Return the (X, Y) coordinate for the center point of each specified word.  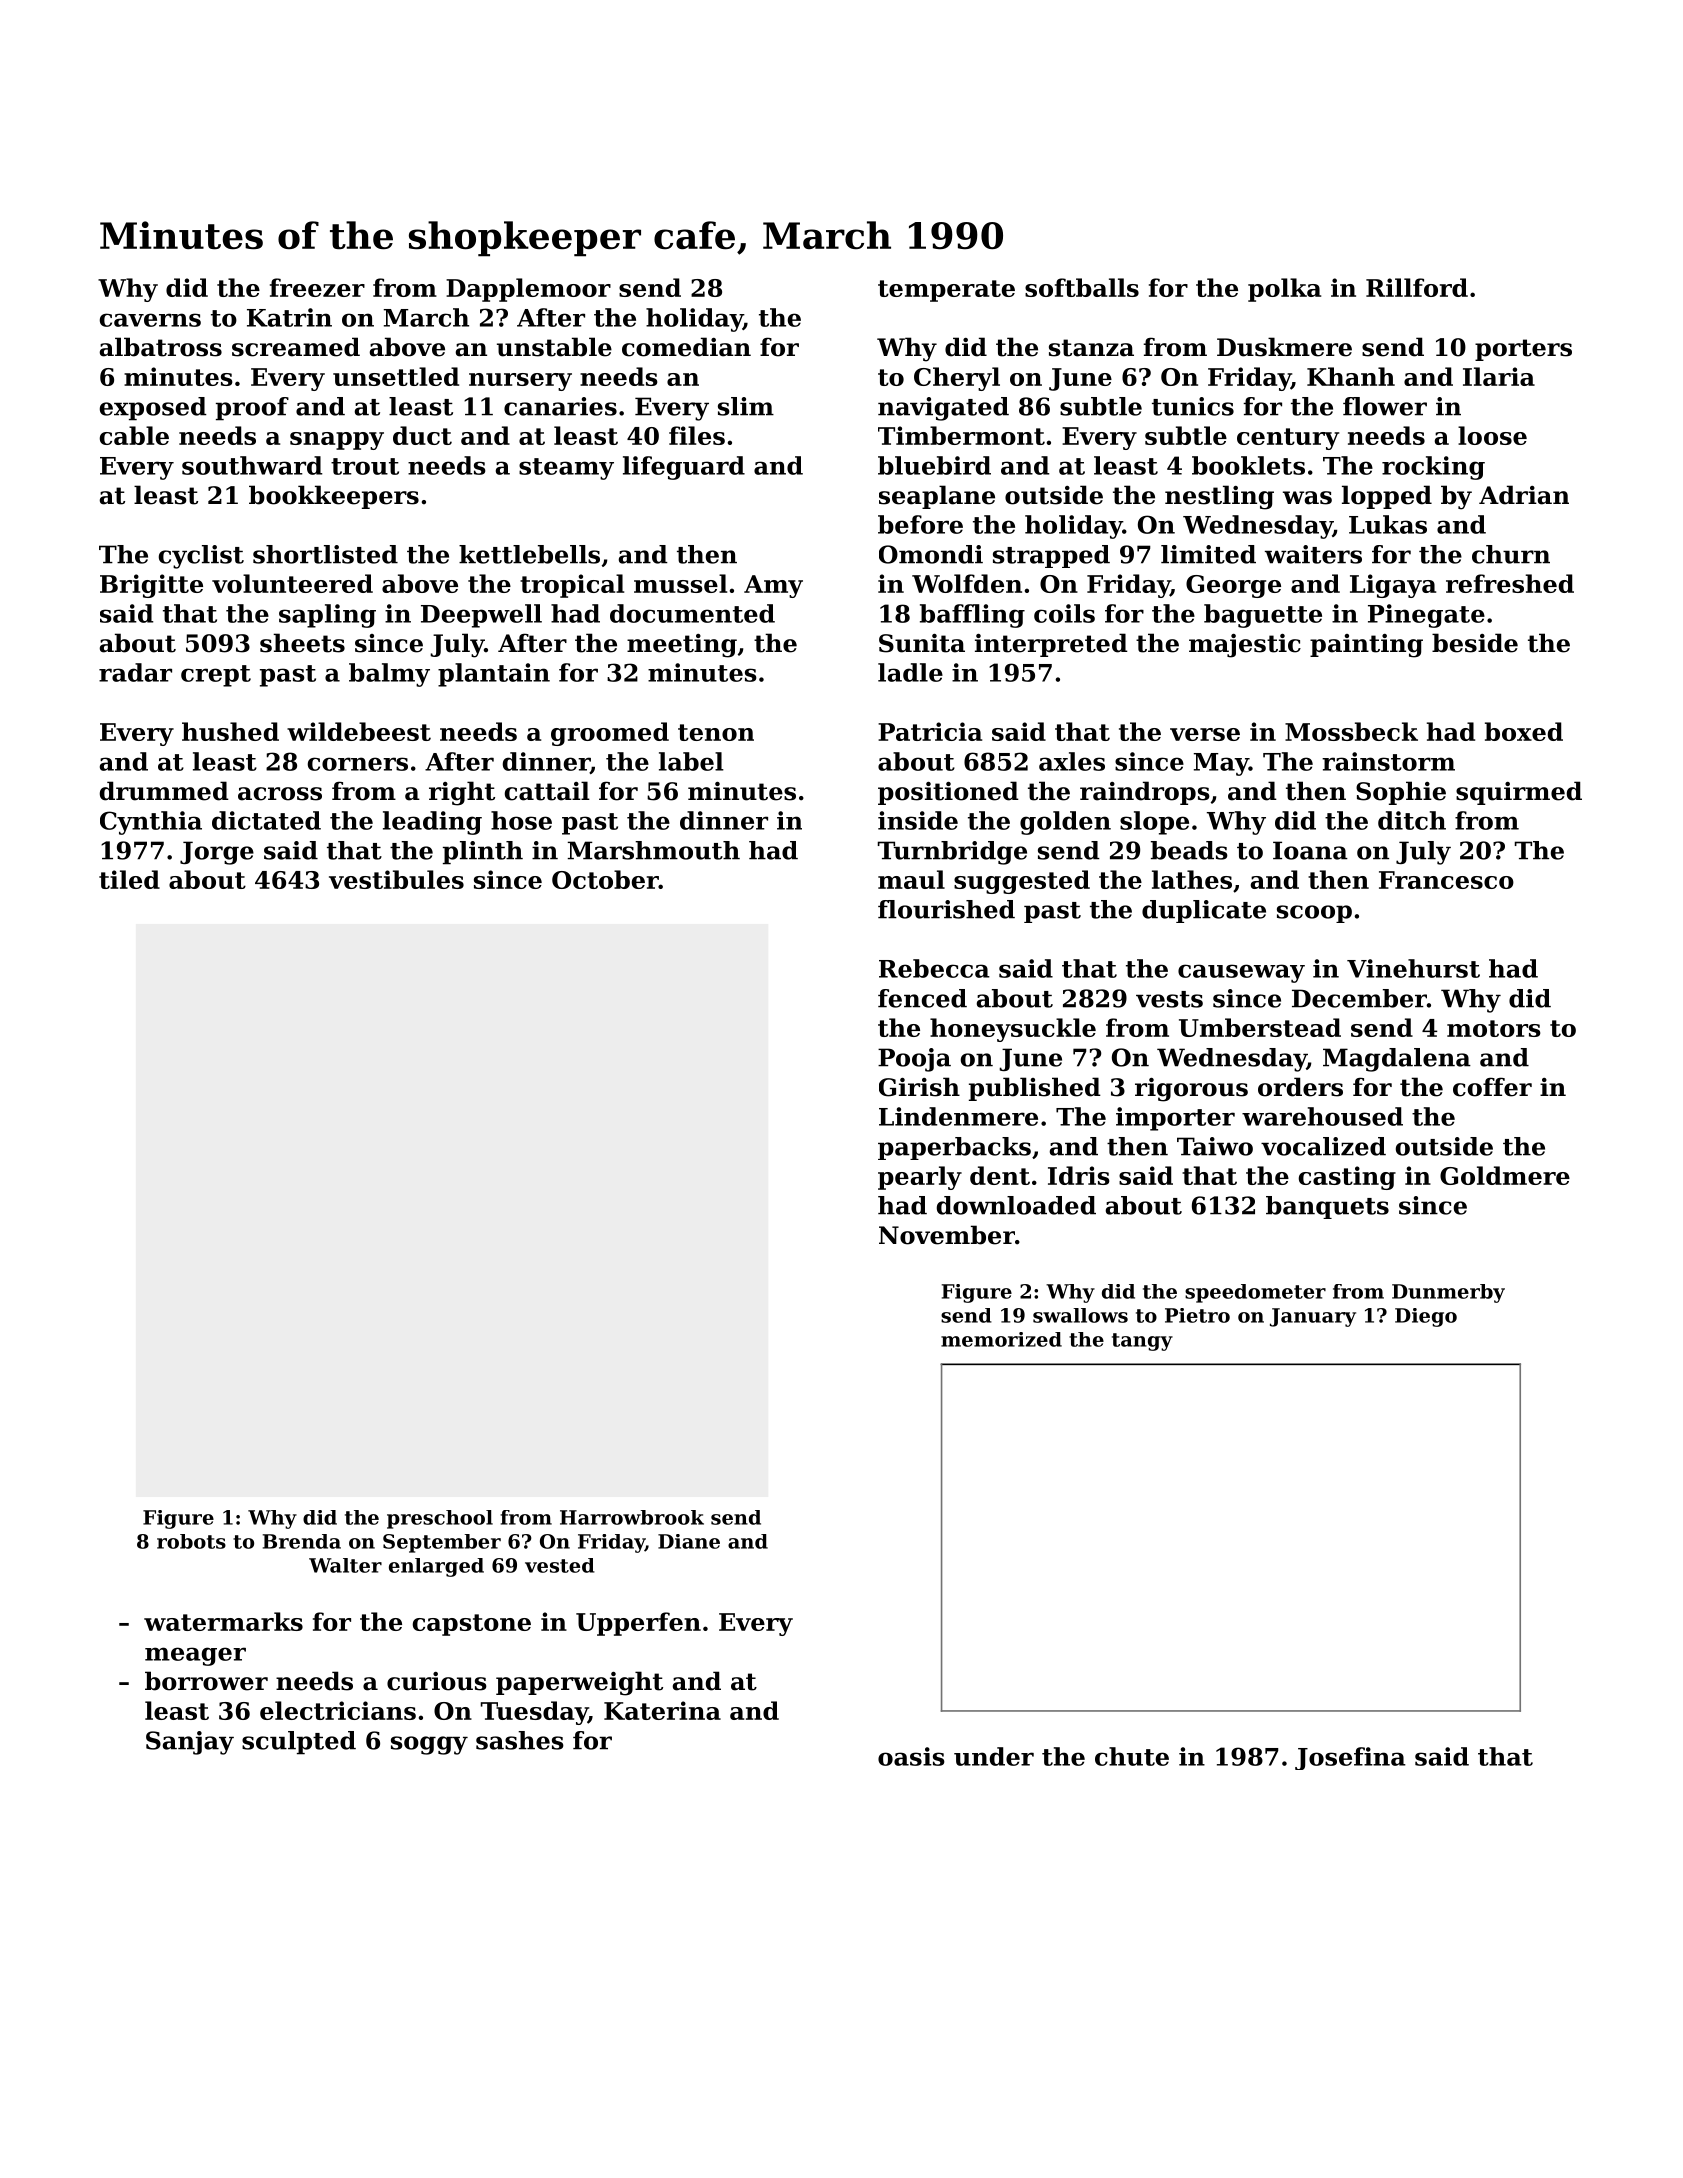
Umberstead (1260, 1027)
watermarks (223, 1621)
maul (911, 879)
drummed (164, 791)
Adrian (1524, 495)
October (605, 879)
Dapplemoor (528, 290)
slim (746, 406)
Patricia (930, 731)
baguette (1263, 616)
